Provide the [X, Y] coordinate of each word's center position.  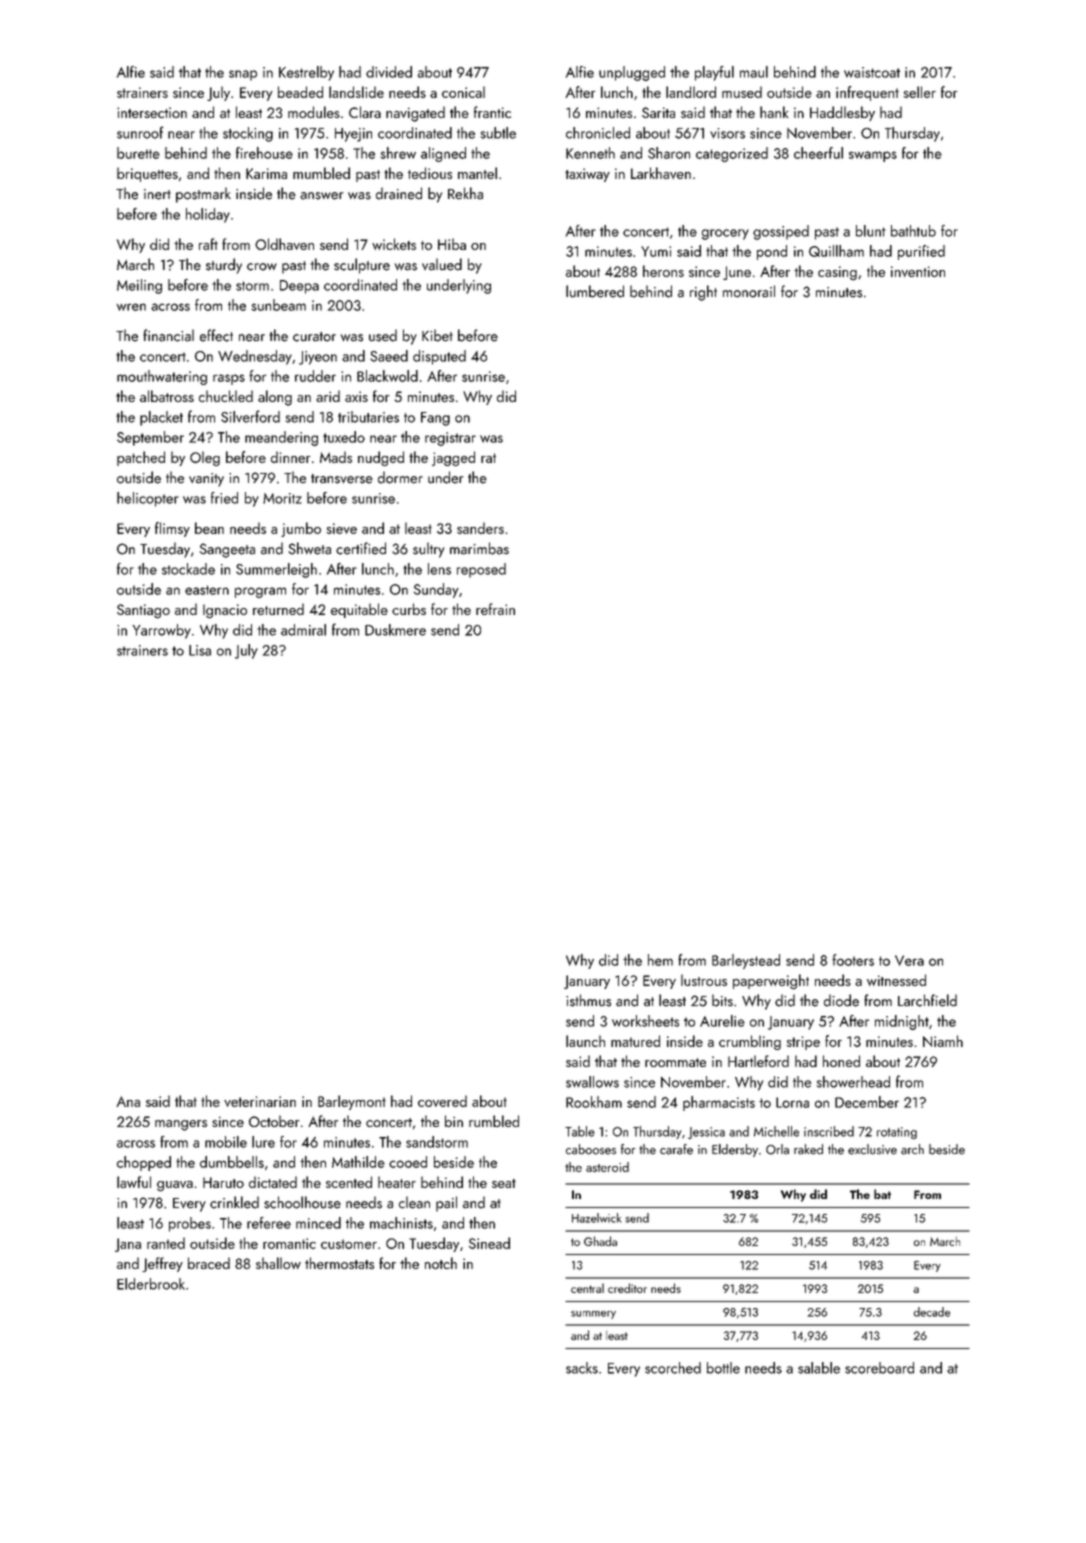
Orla [777, 1149]
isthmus [588, 1000]
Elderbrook [151, 1284]
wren [131, 307]
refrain [495, 609]
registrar [450, 439]
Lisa [200, 650]
